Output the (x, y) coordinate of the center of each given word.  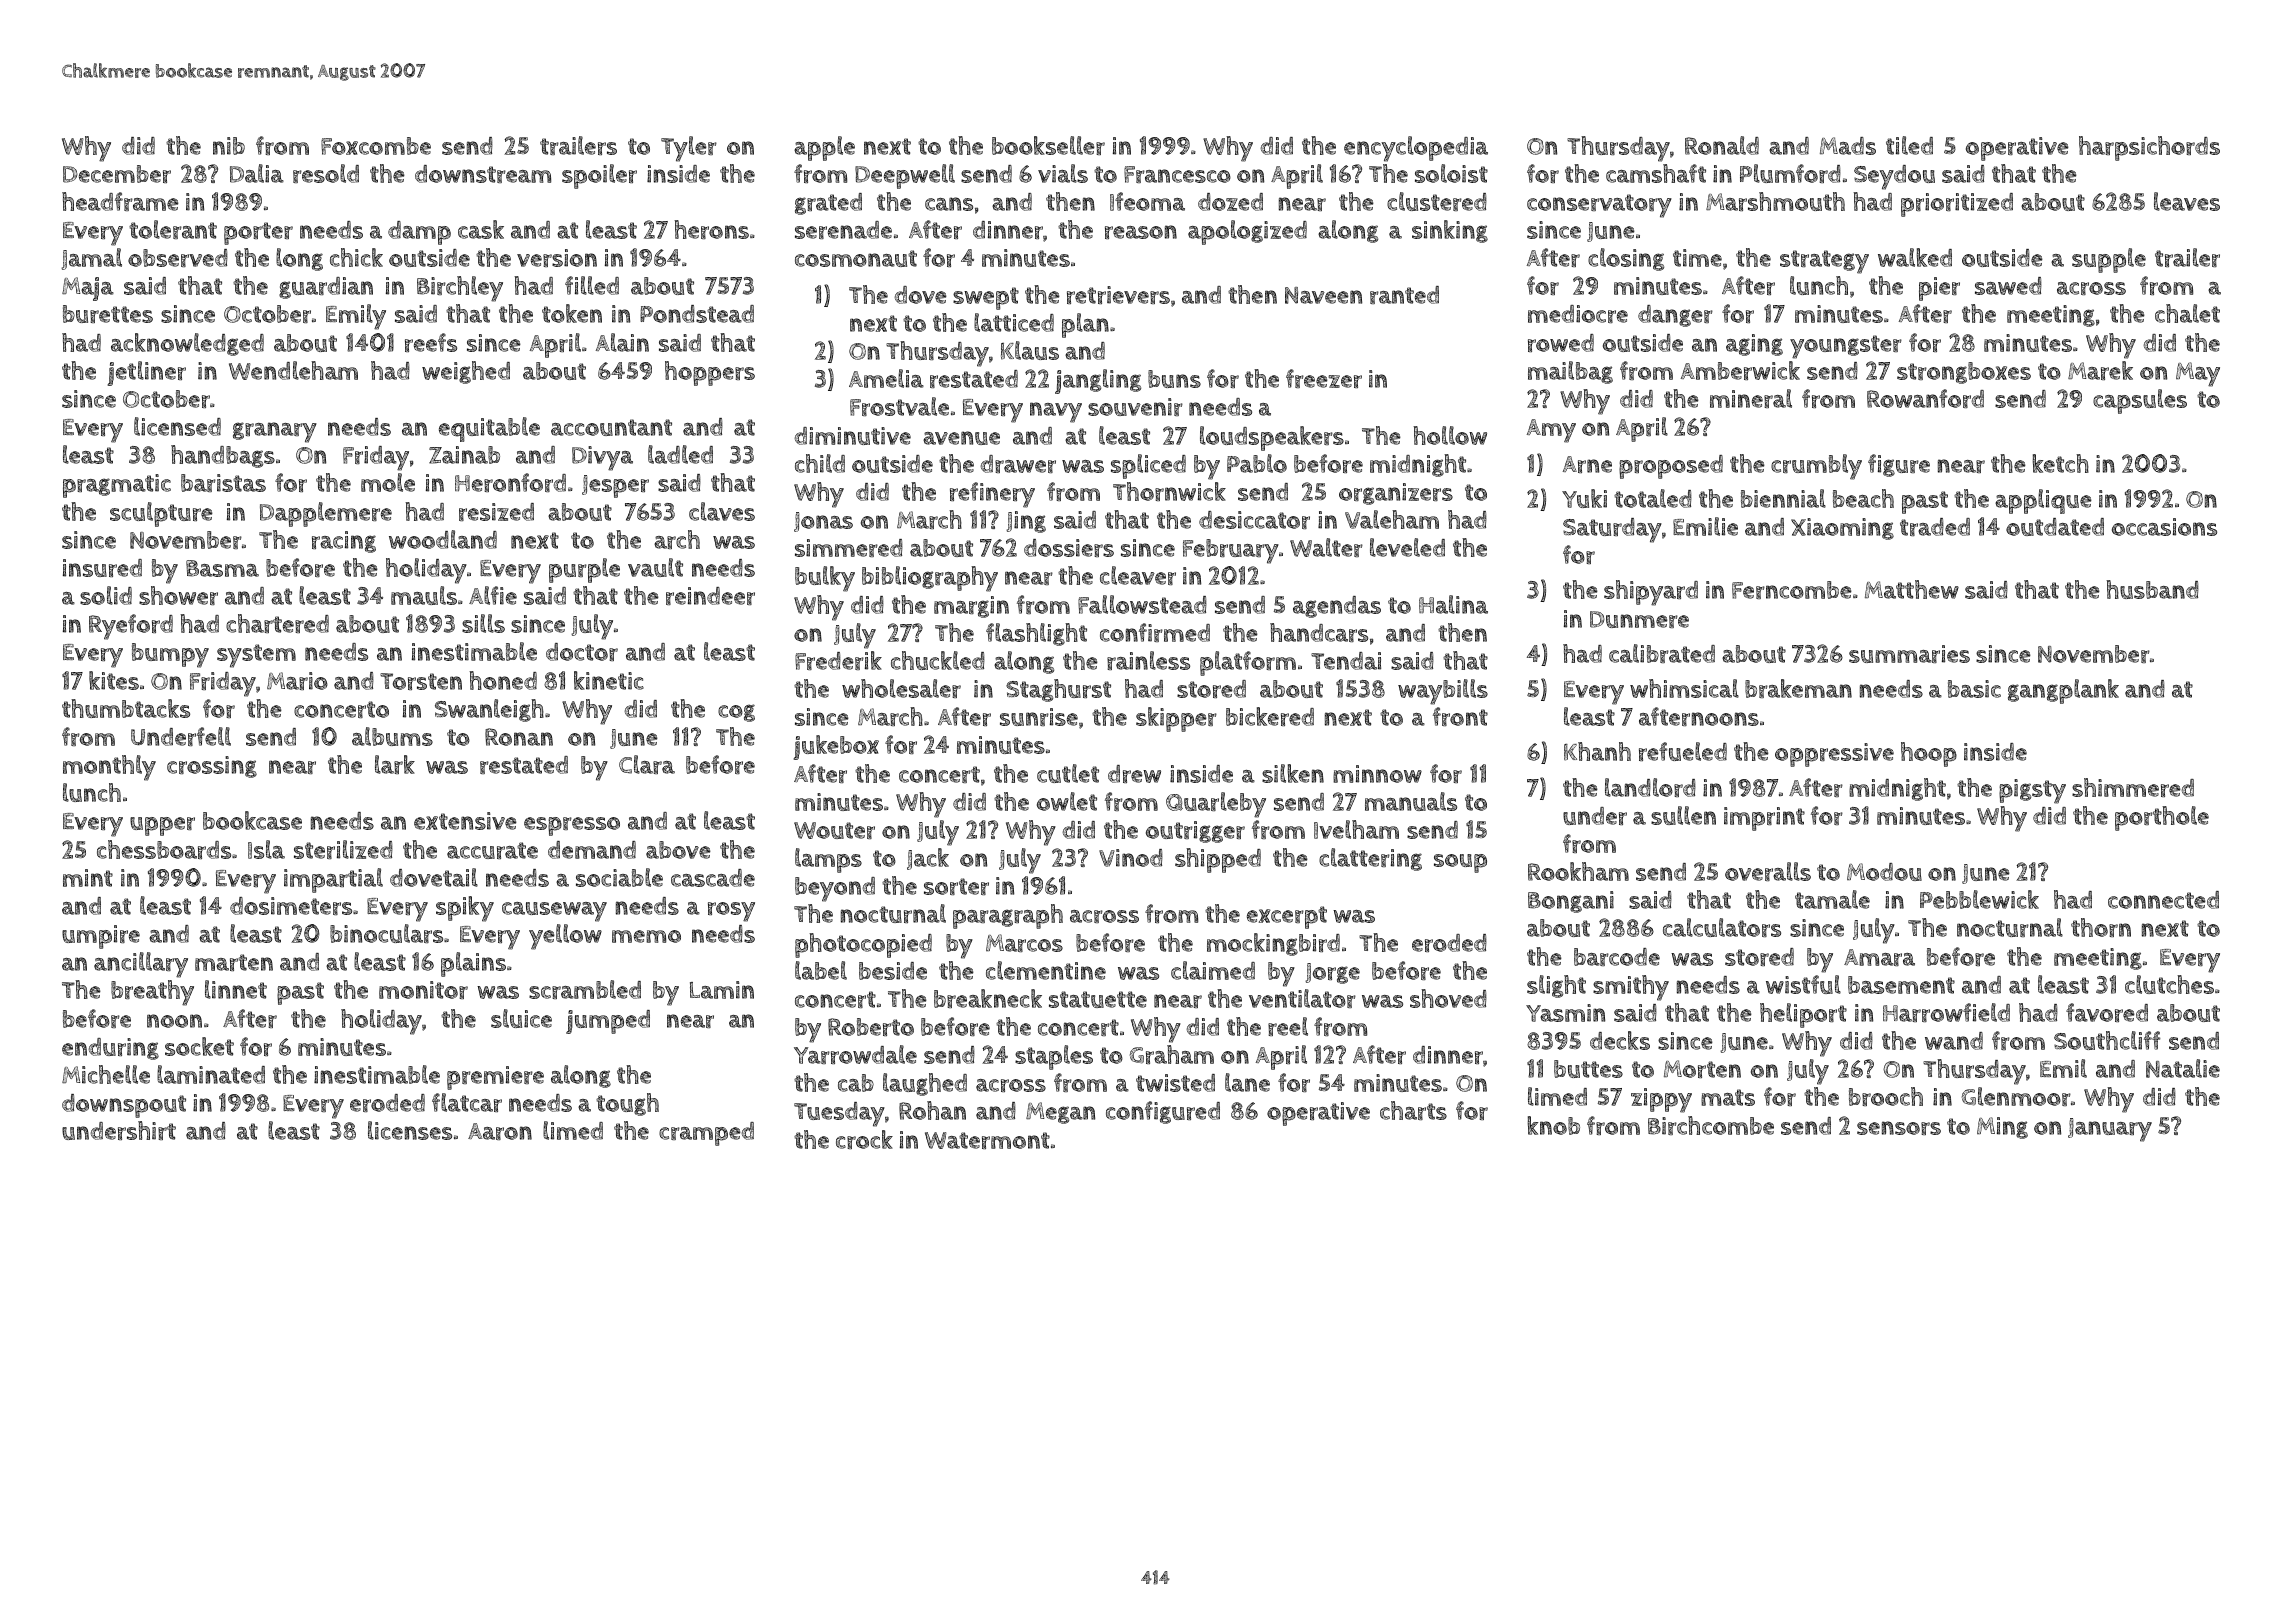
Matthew (1912, 589)
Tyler (689, 149)
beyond (835, 889)
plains (473, 964)
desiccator (1254, 520)
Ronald (1722, 145)
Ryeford (131, 627)
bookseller (1048, 145)
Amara (1879, 957)
